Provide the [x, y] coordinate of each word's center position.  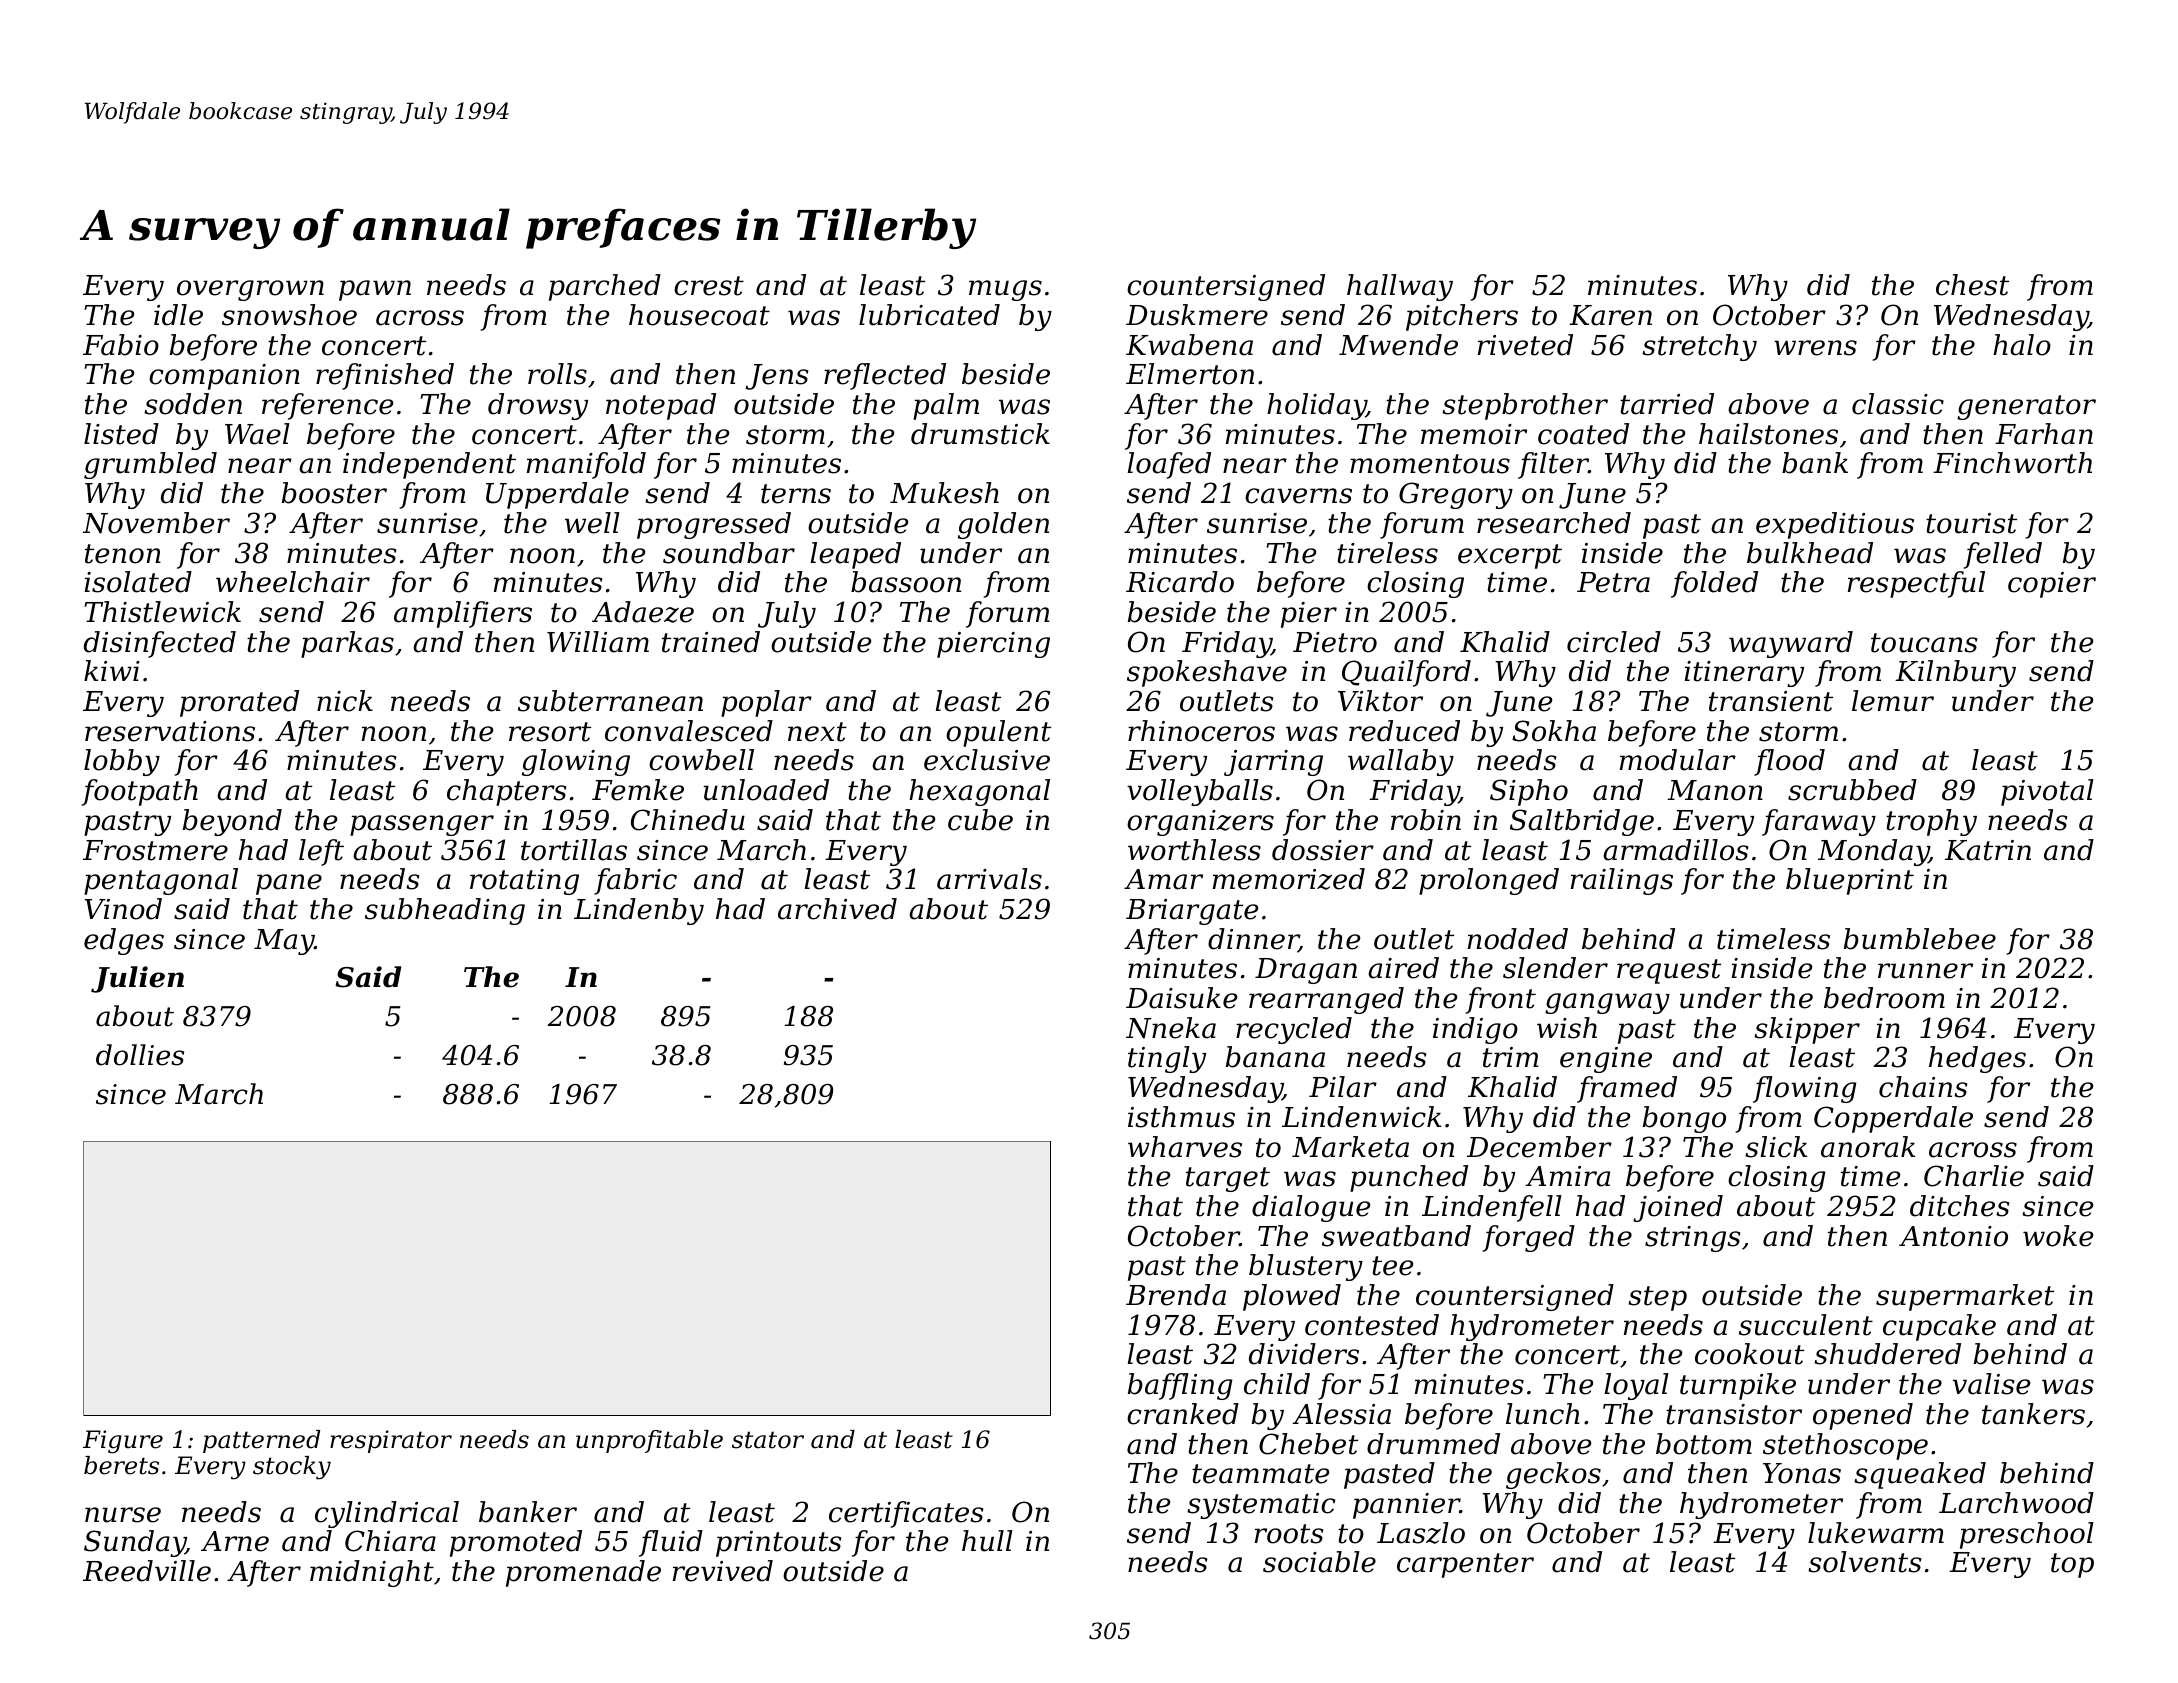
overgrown [250, 290]
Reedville [147, 1571]
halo [2022, 345]
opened [1863, 1416]
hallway [1400, 287]
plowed [1292, 1297]
